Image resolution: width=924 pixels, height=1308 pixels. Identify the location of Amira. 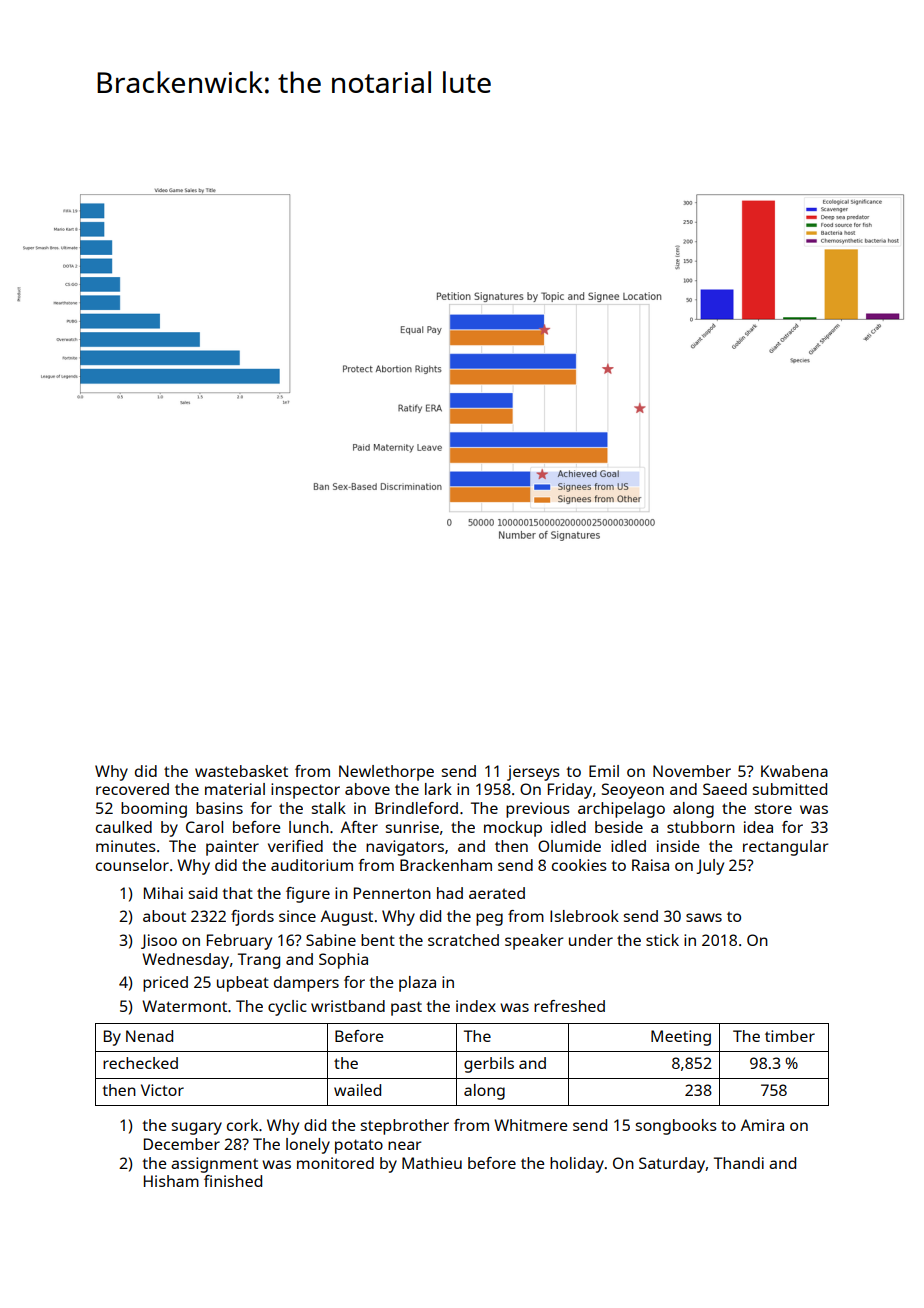
(762, 1125).
